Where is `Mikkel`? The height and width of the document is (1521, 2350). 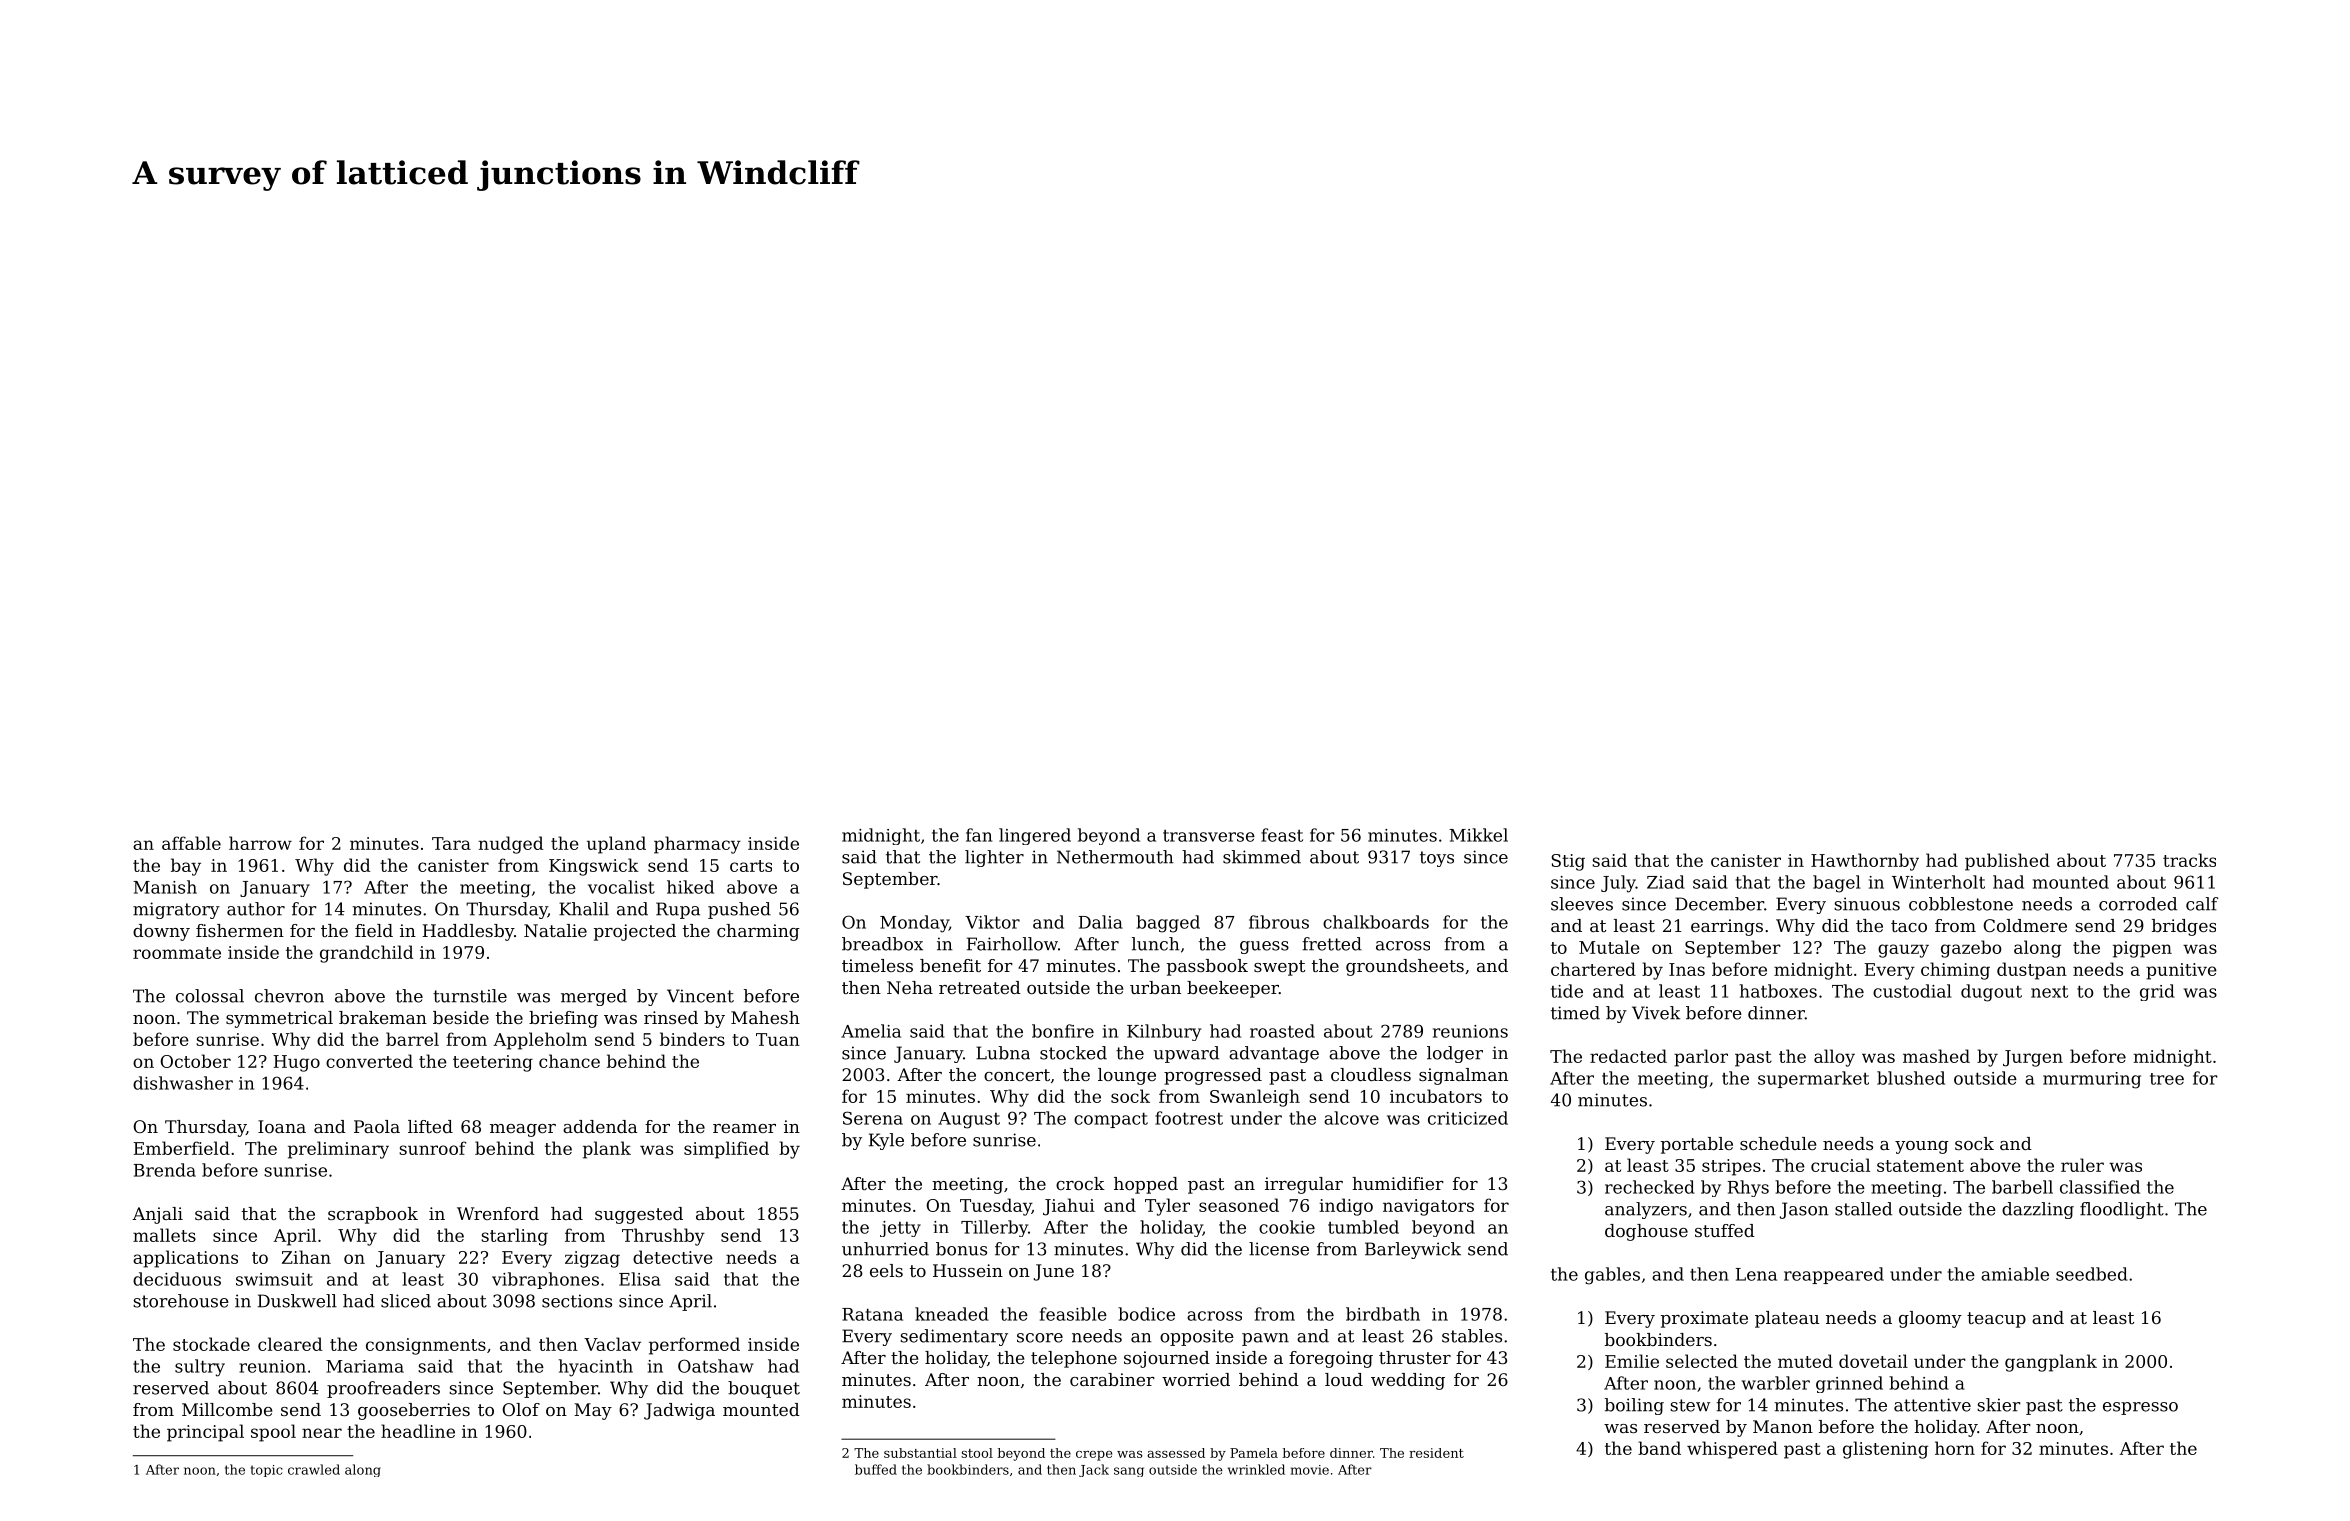
Mikkel is located at coordinates (1478, 835).
